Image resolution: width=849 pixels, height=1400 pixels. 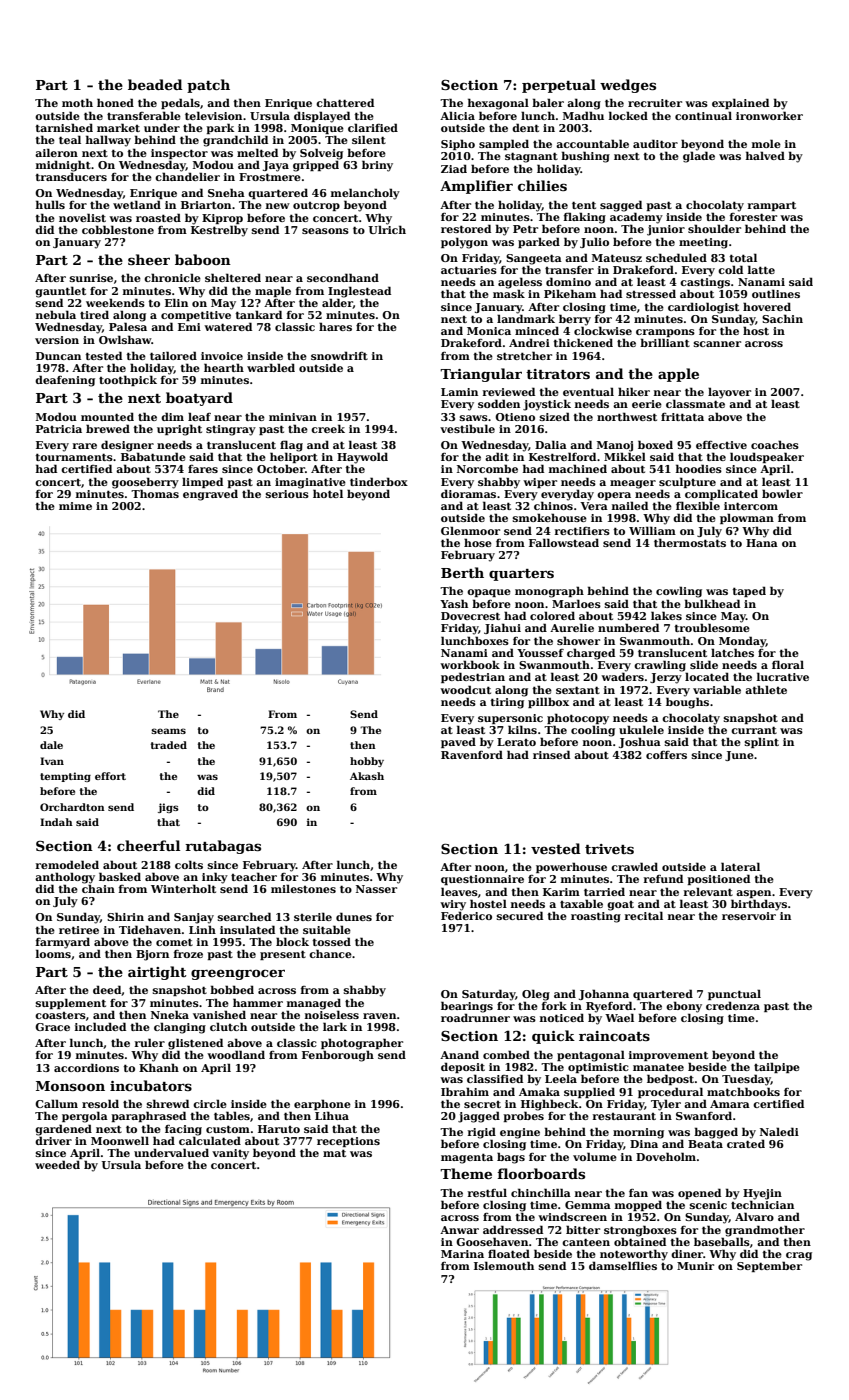 What do you see at coordinates (313, 916) in the document?
I see `sterile` at bounding box center [313, 916].
